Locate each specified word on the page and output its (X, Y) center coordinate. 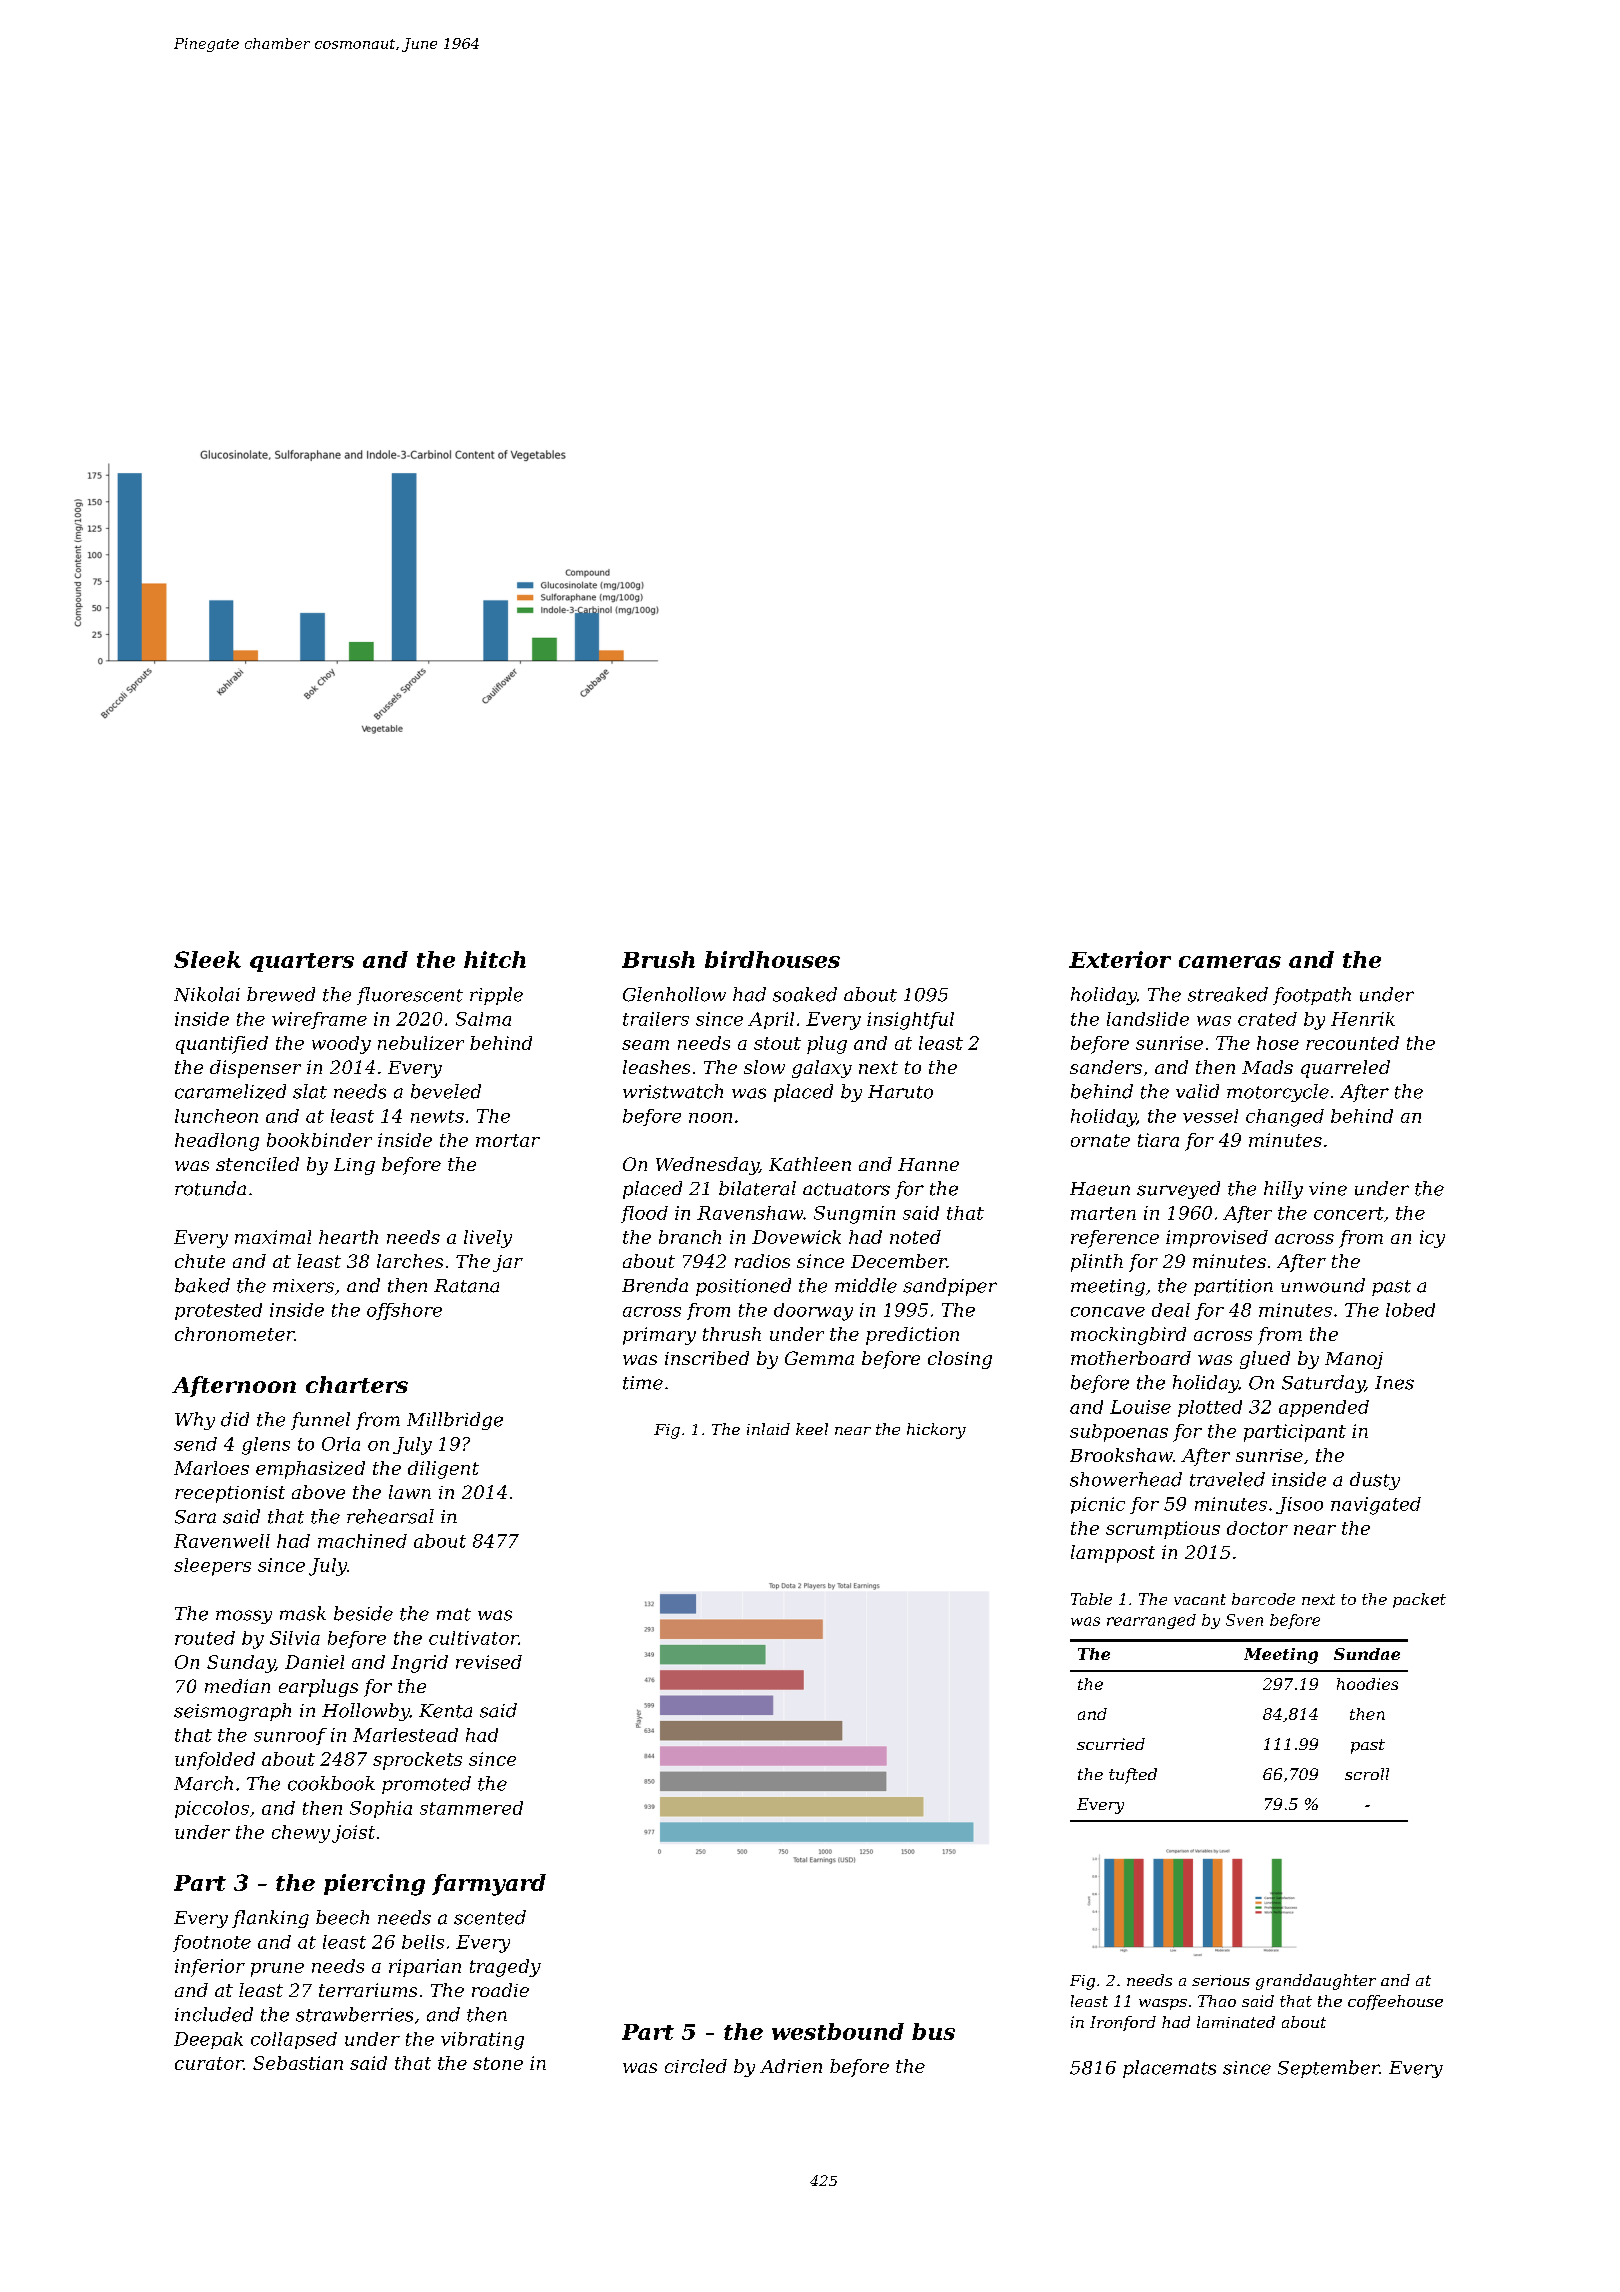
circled (696, 2066)
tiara (1158, 1140)
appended (1324, 1408)
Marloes (211, 1468)
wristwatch (673, 1091)
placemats (1169, 2069)
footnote (212, 1943)
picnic (1098, 1505)
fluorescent (410, 996)
